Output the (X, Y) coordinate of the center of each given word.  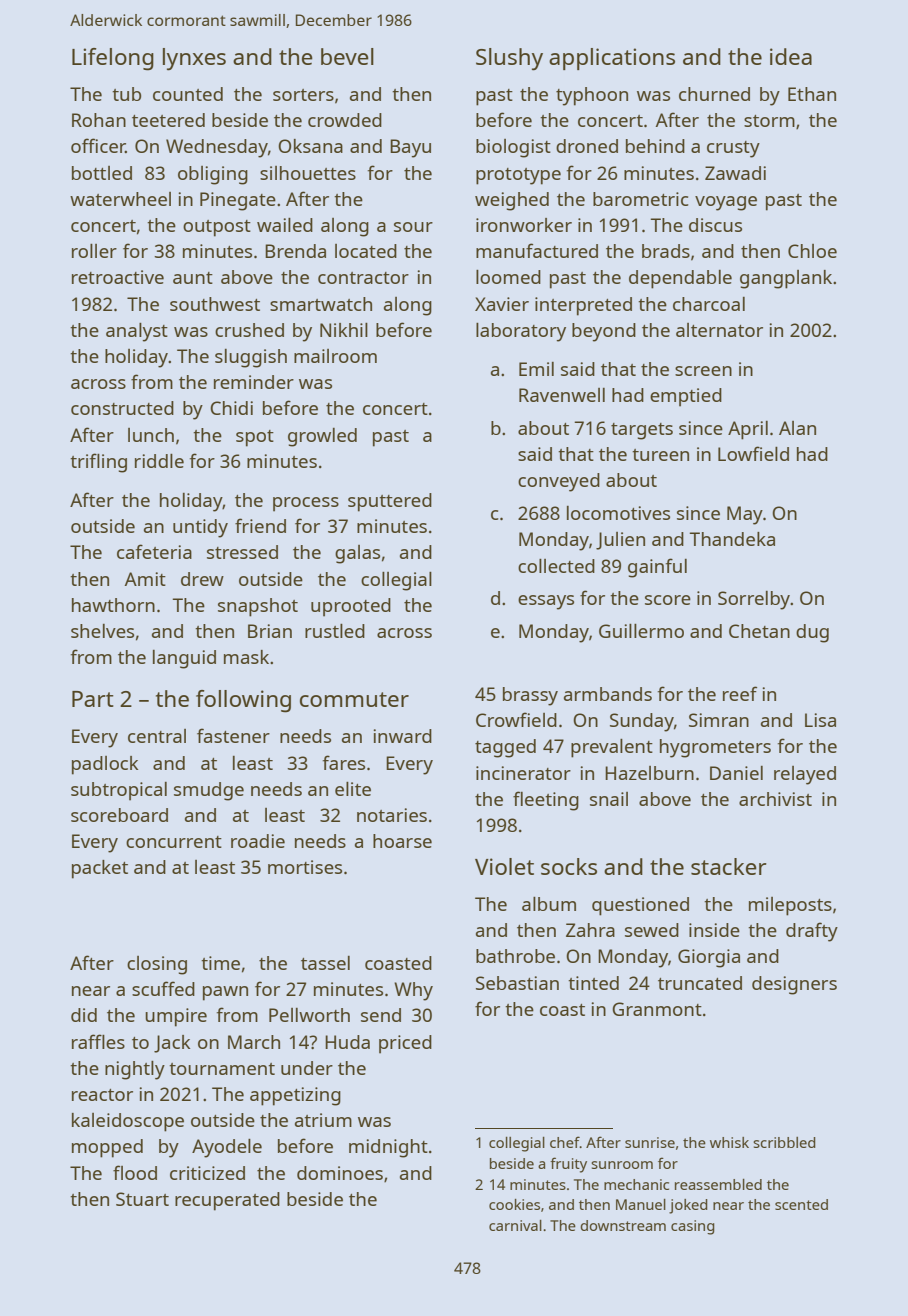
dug (812, 633)
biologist (513, 148)
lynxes (194, 59)
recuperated (227, 1201)
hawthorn (113, 605)
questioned (640, 906)
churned (714, 94)
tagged (505, 748)
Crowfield (516, 719)
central (157, 736)
